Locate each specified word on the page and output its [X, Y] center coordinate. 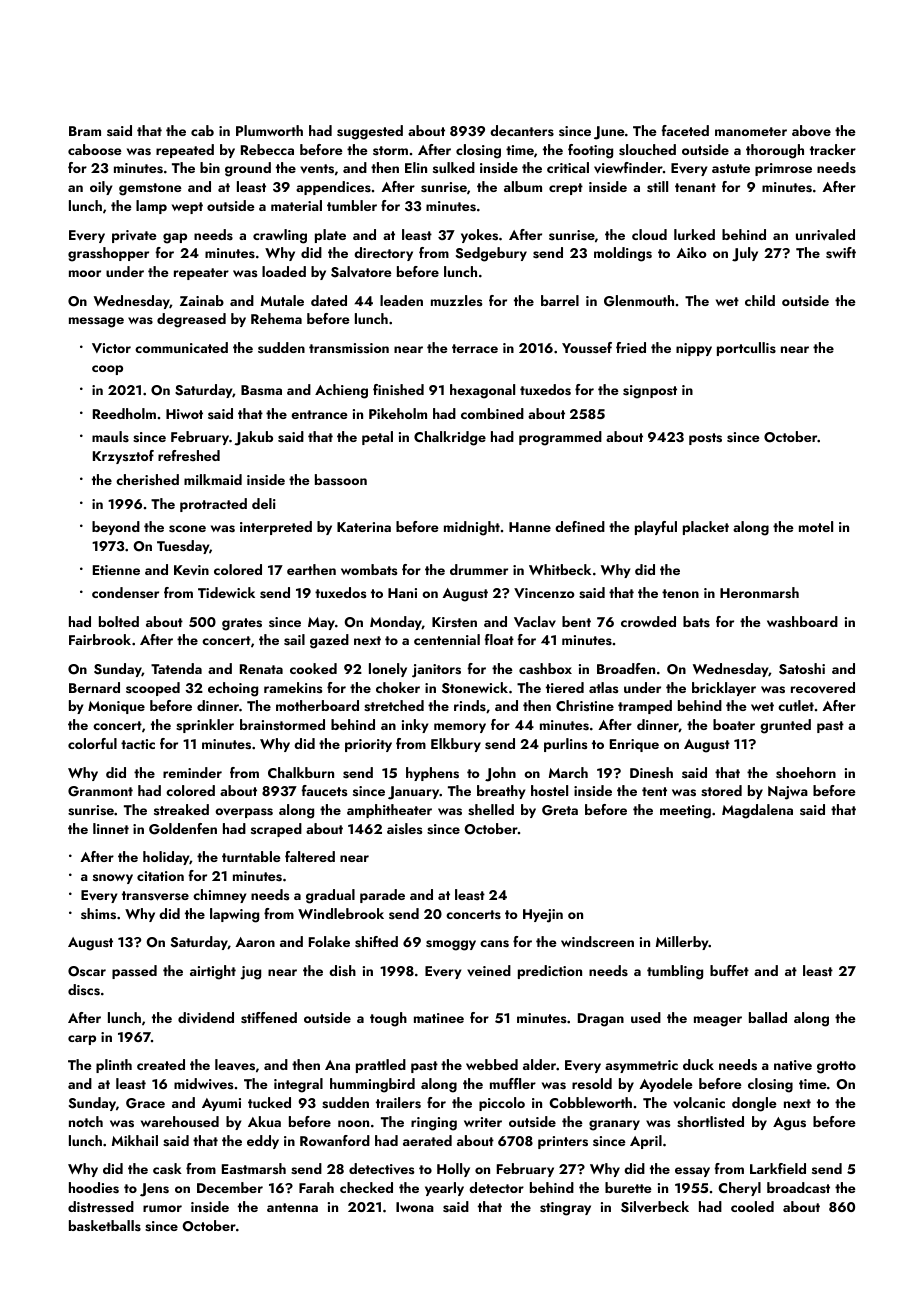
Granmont [100, 791]
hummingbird [372, 1085]
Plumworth [269, 130]
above [811, 131]
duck [698, 1064]
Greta [560, 810]
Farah [316, 1187]
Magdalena [757, 811]
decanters [522, 130]
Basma [261, 390]
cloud [649, 234]
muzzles [456, 300]
